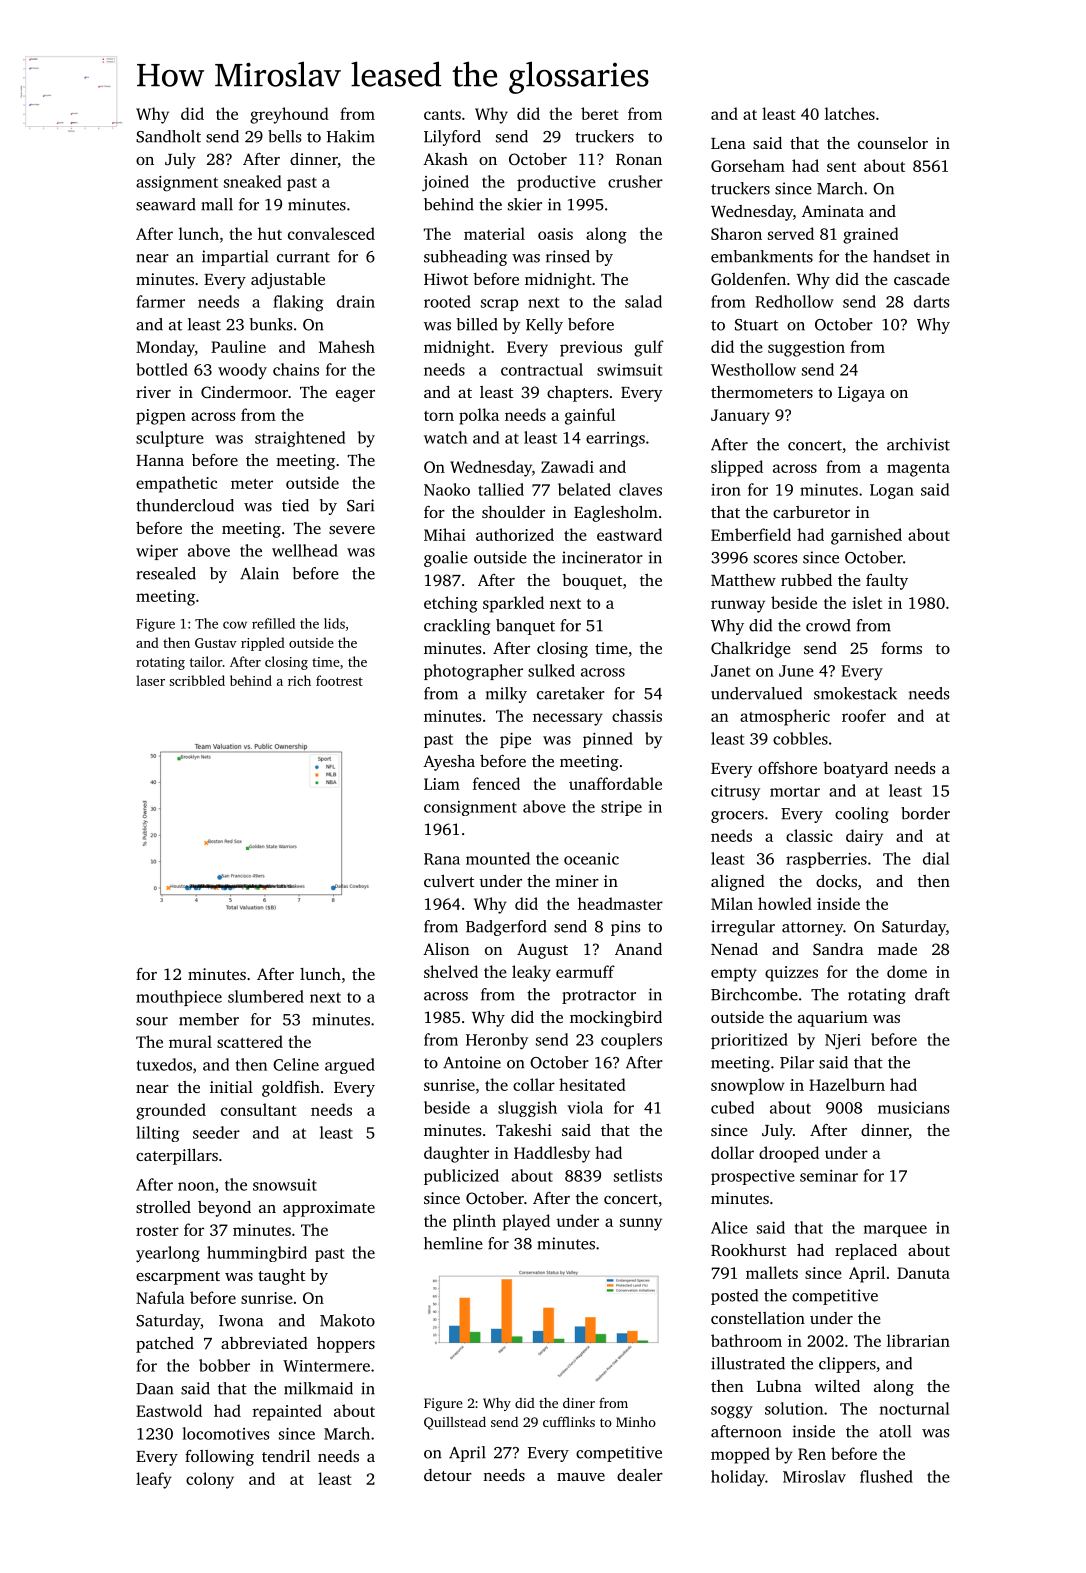  Describe the element at coordinates (216, 643) in the screenshot. I see `Gustav` at that location.
